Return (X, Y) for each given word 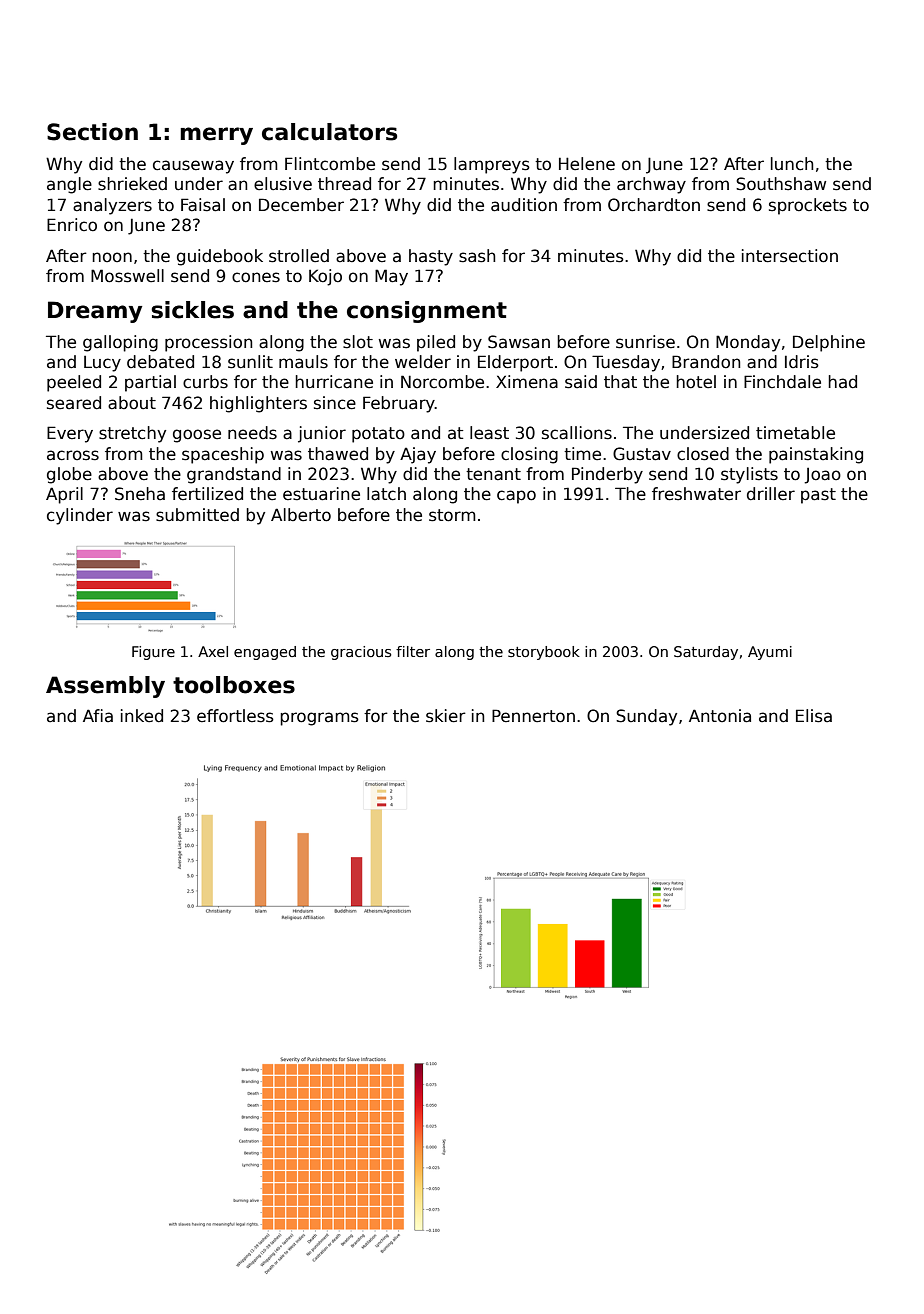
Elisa (814, 716)
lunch (792, 164)
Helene (587, 164)
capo (516, 497)
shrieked (132, 184)
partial (150, 383)
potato (378, 435)
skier (446, 716)
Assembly (105, 687)
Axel (213, 651)
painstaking (816, 455)
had (842, 382)
